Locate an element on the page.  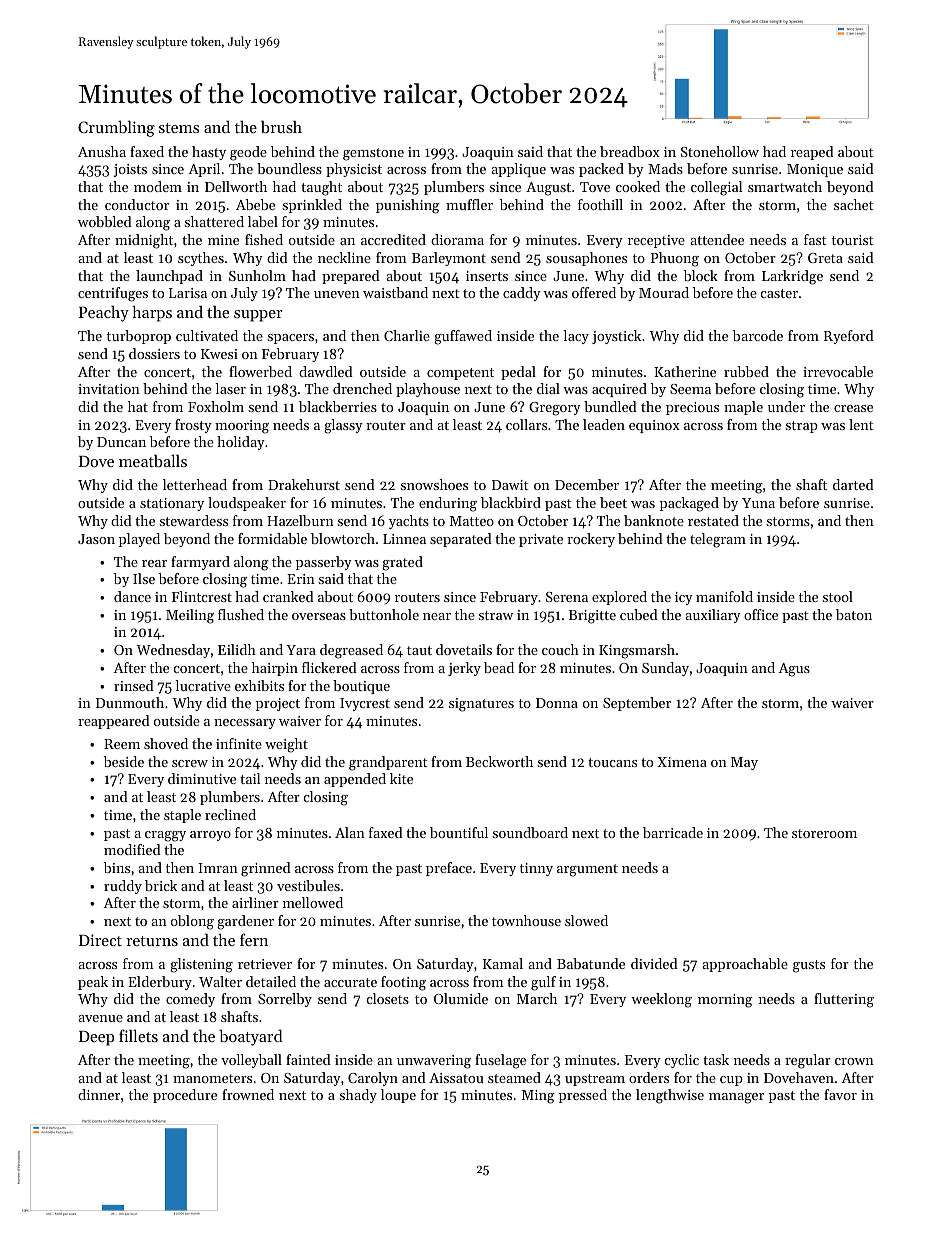
geode is located at coordinates (248, 153).
